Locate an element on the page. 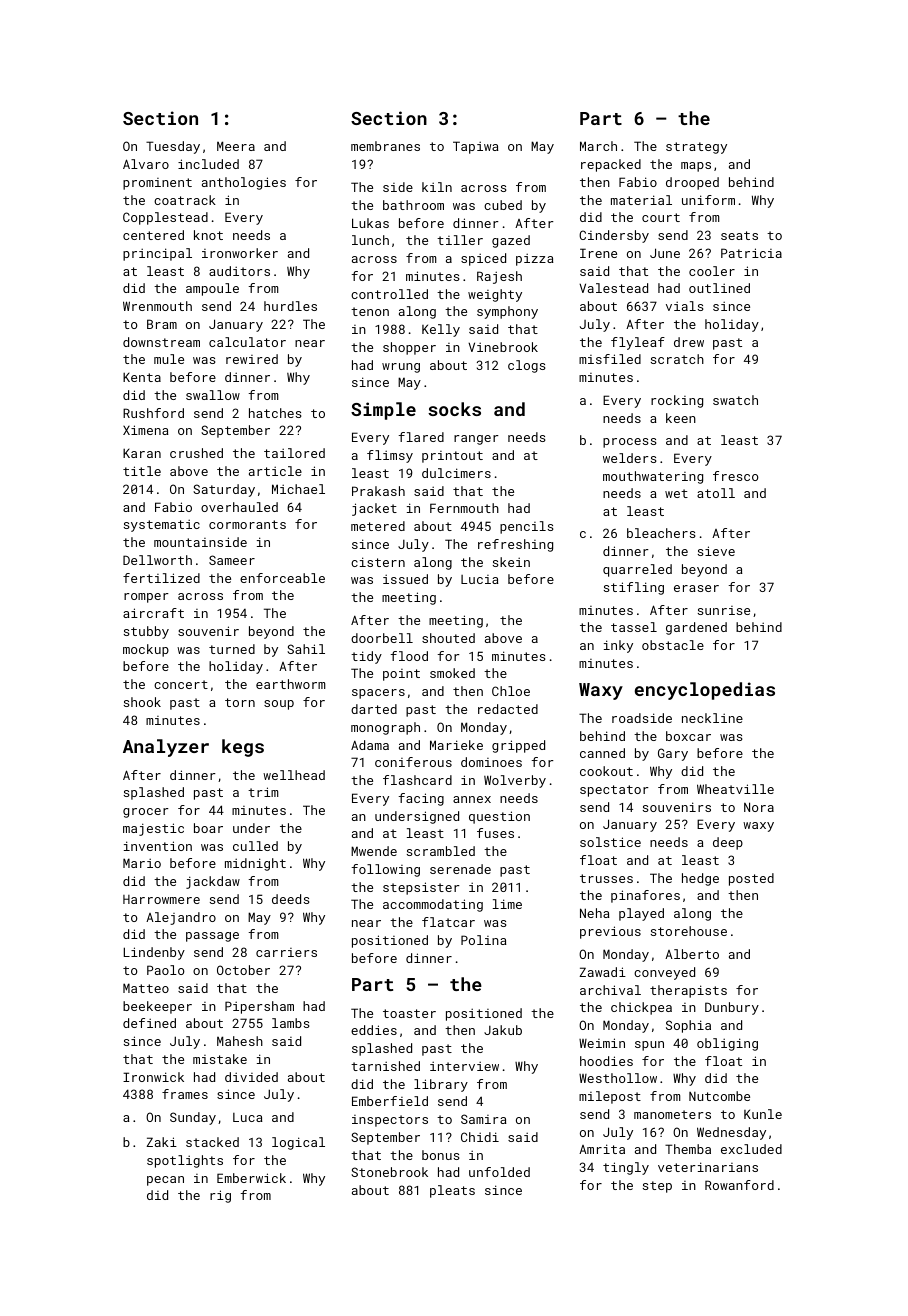 This document has height=1316, width=908. Lindenby is located at coordinates (154, 953).
